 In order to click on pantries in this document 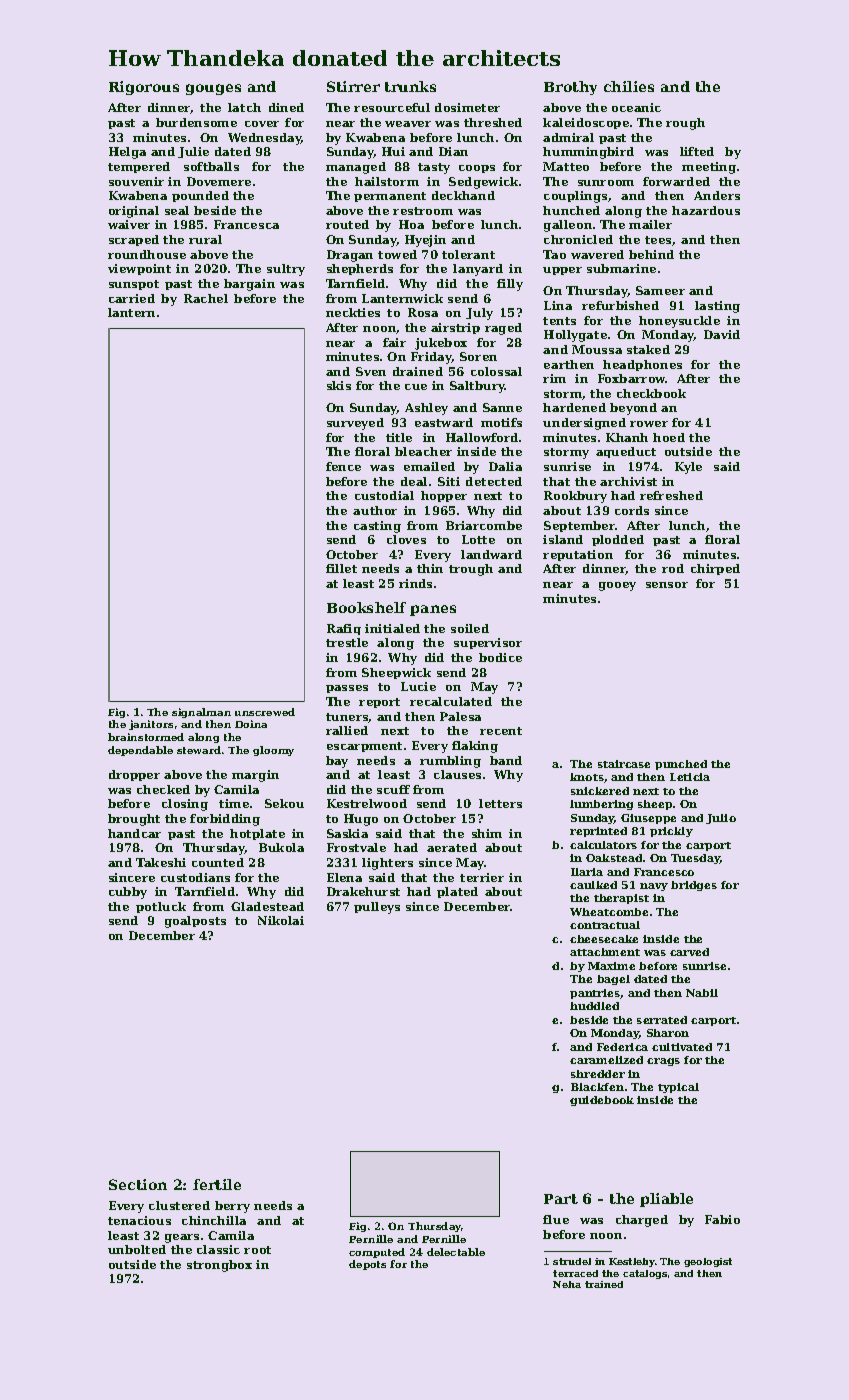, I will do `click(595, 994)`.
